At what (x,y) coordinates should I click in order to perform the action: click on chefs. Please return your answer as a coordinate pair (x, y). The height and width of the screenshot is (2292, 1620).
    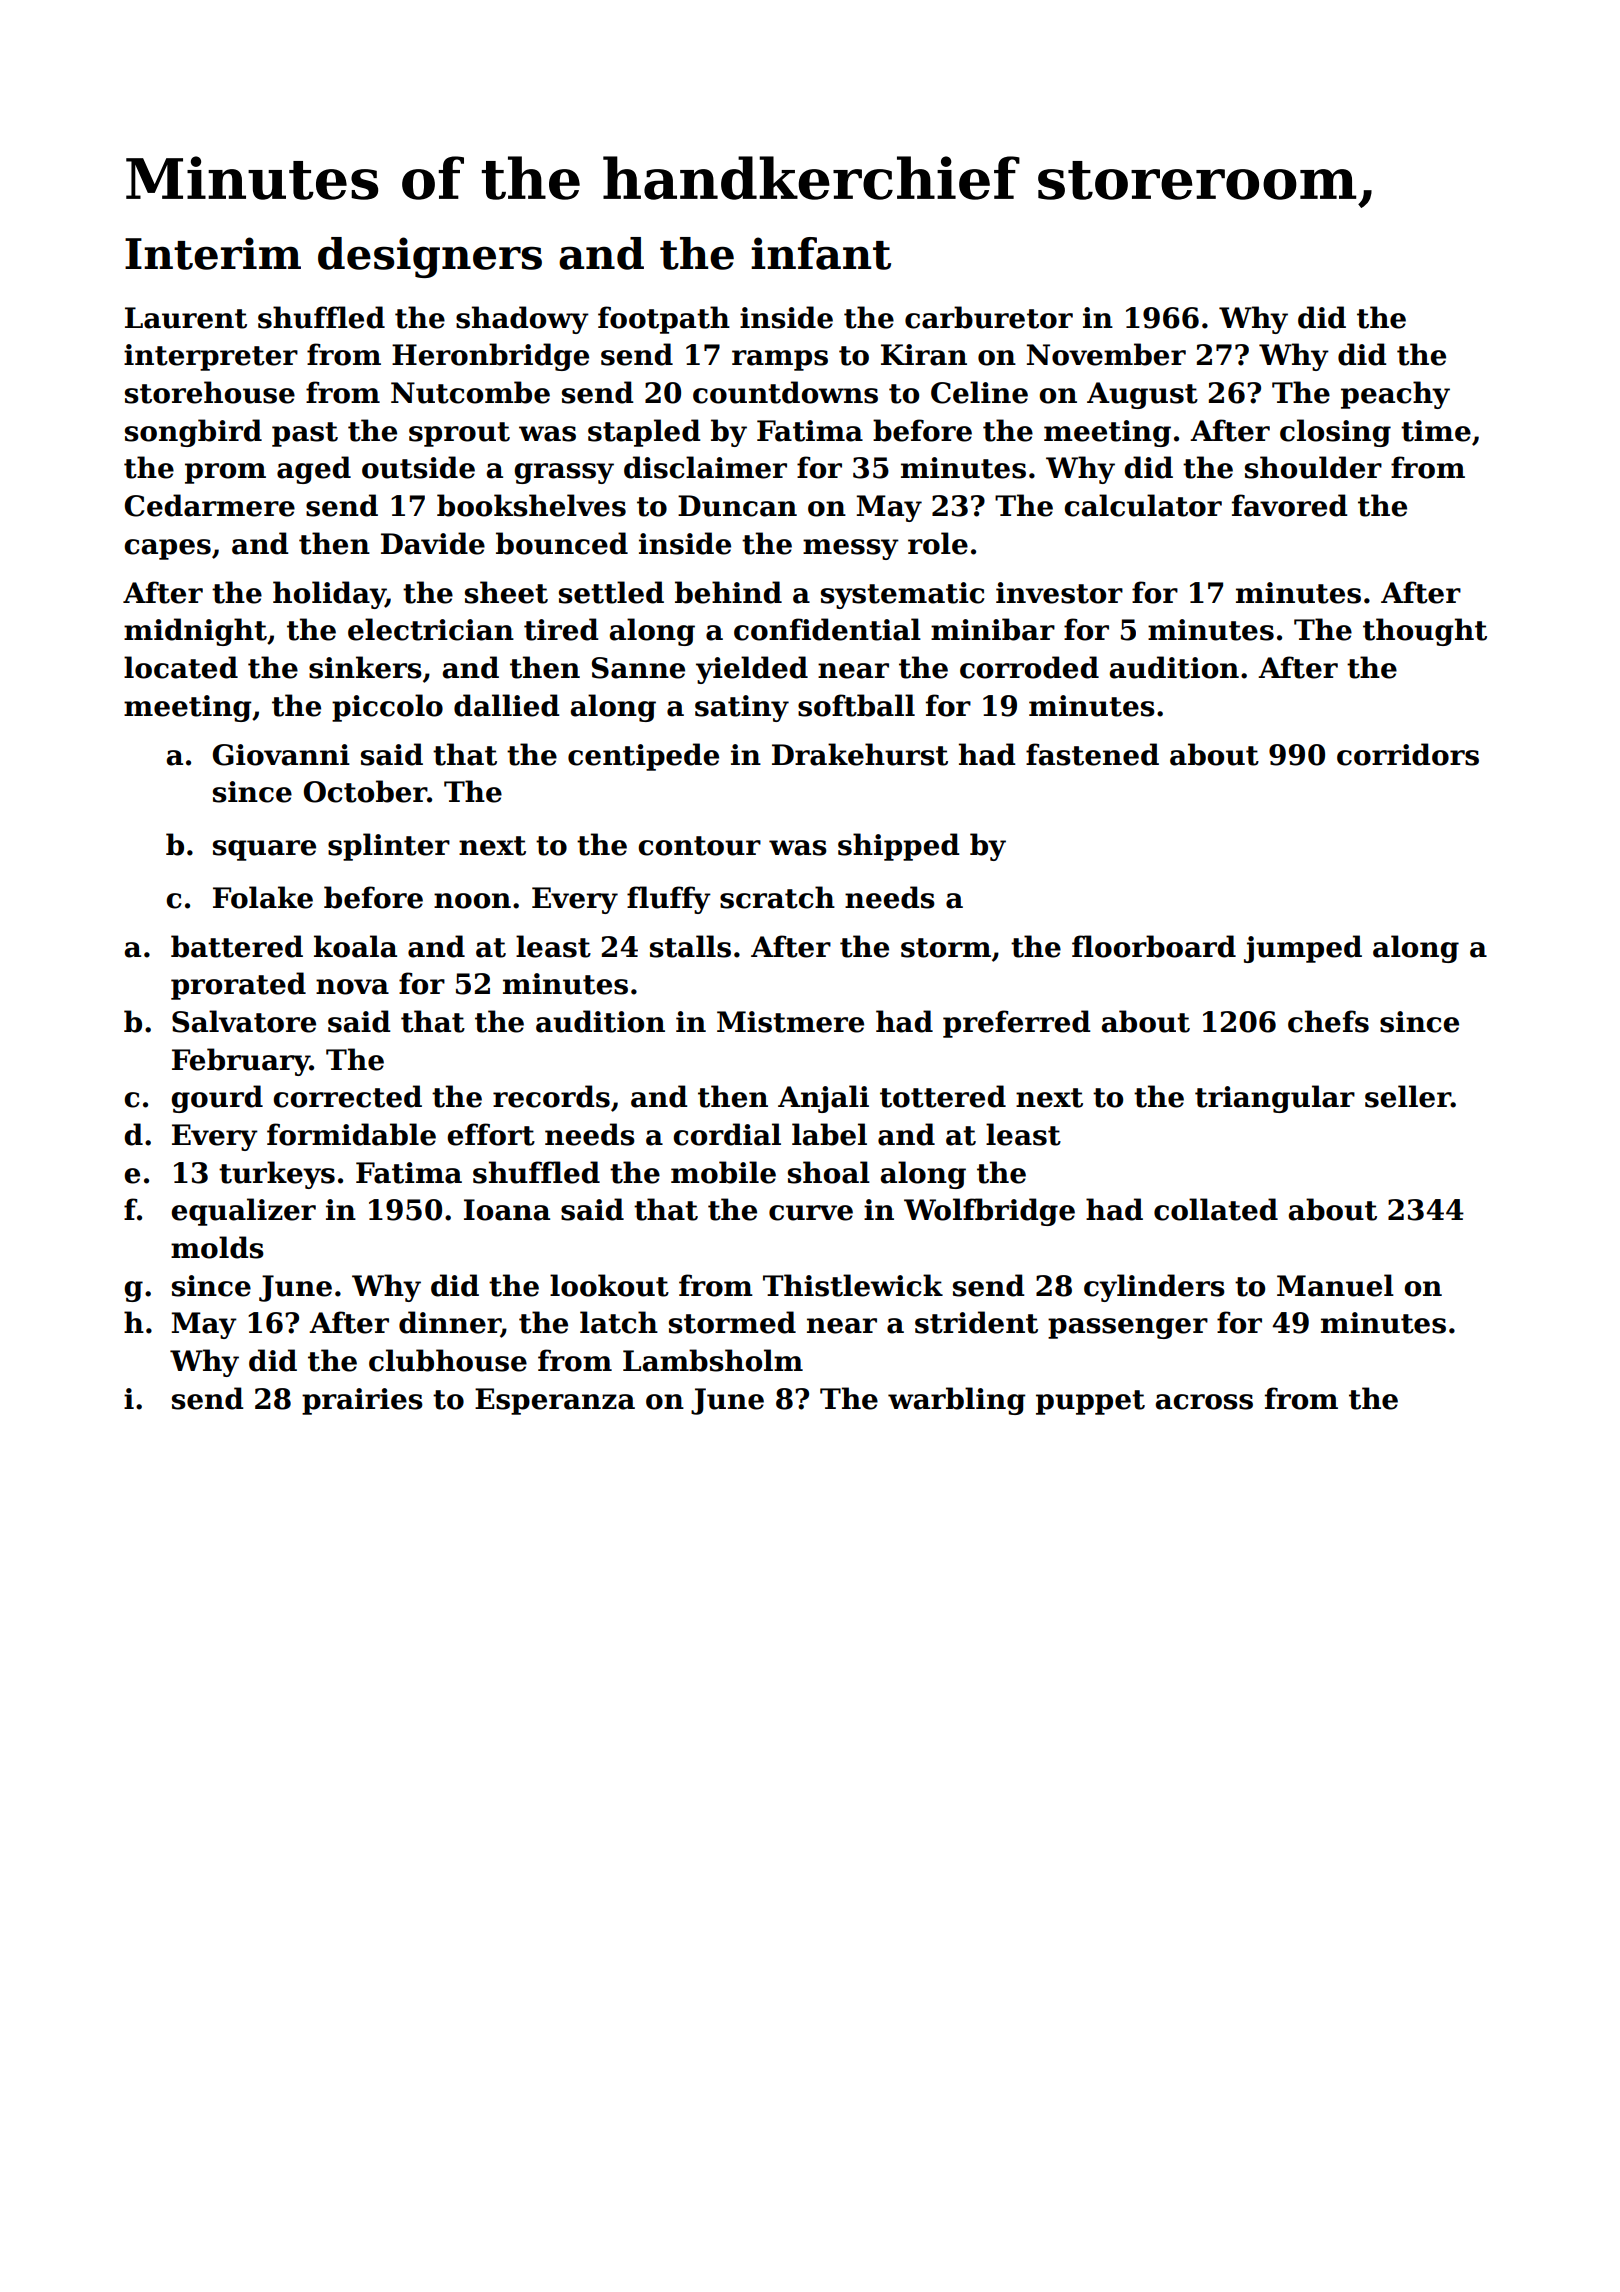
    Looking at the image, I should click on (1328, 1021).
